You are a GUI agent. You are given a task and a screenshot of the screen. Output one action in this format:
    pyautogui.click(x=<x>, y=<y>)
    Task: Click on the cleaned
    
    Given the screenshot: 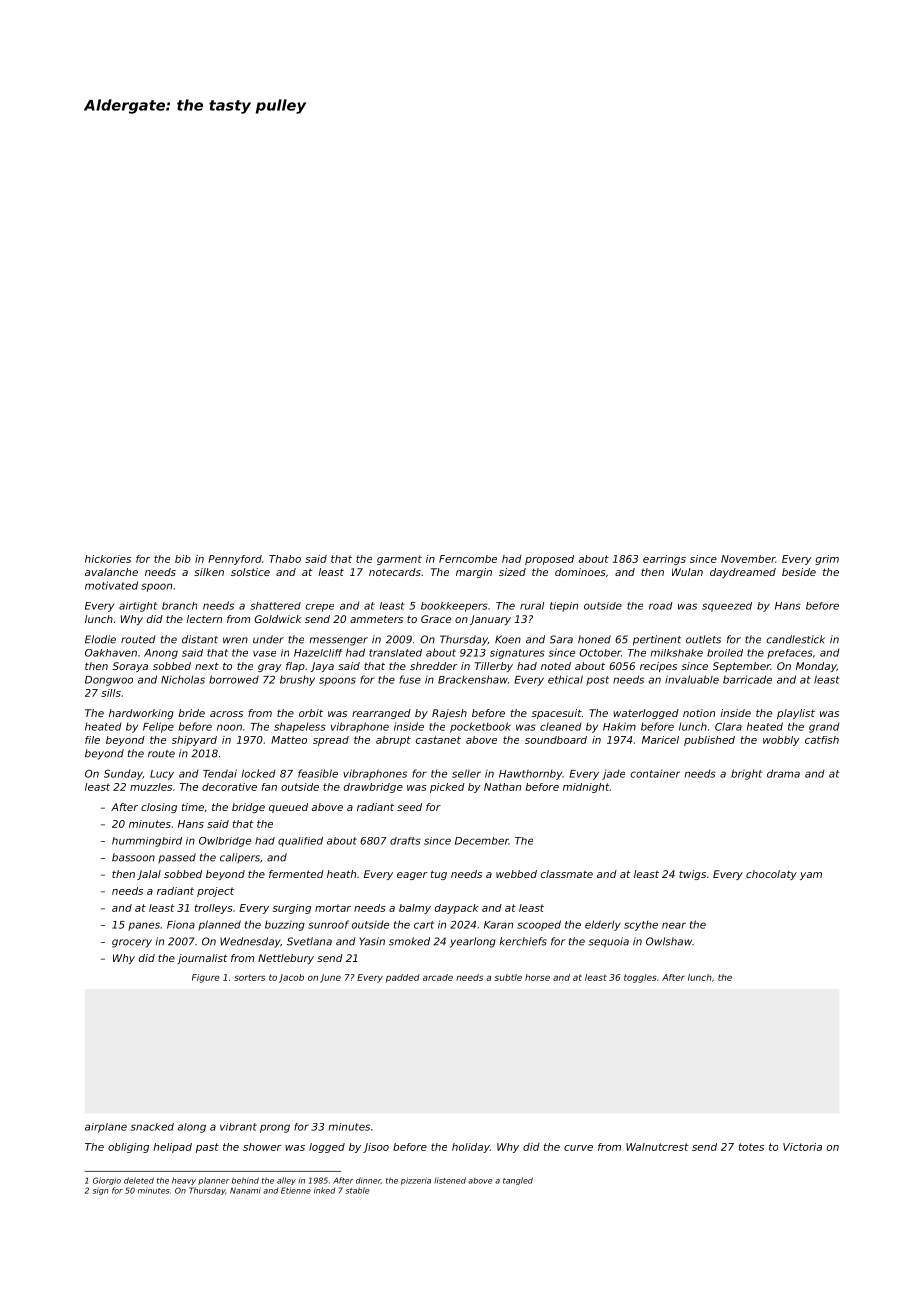 What is the action you would take?
    pyautogui.click(x=561, y=726)
